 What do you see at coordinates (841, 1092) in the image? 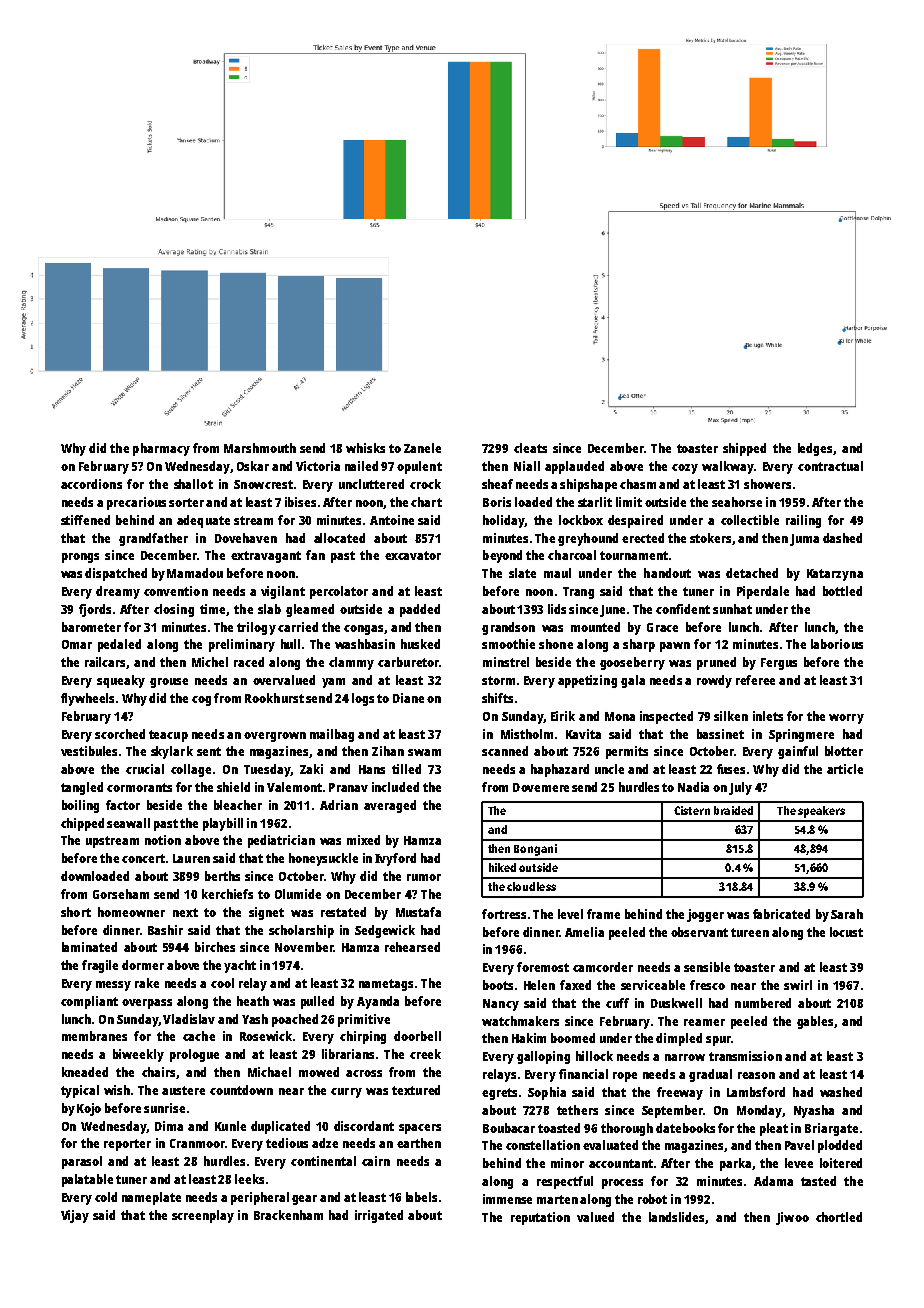
I see `washed` at bounding box center [841, 1092].
